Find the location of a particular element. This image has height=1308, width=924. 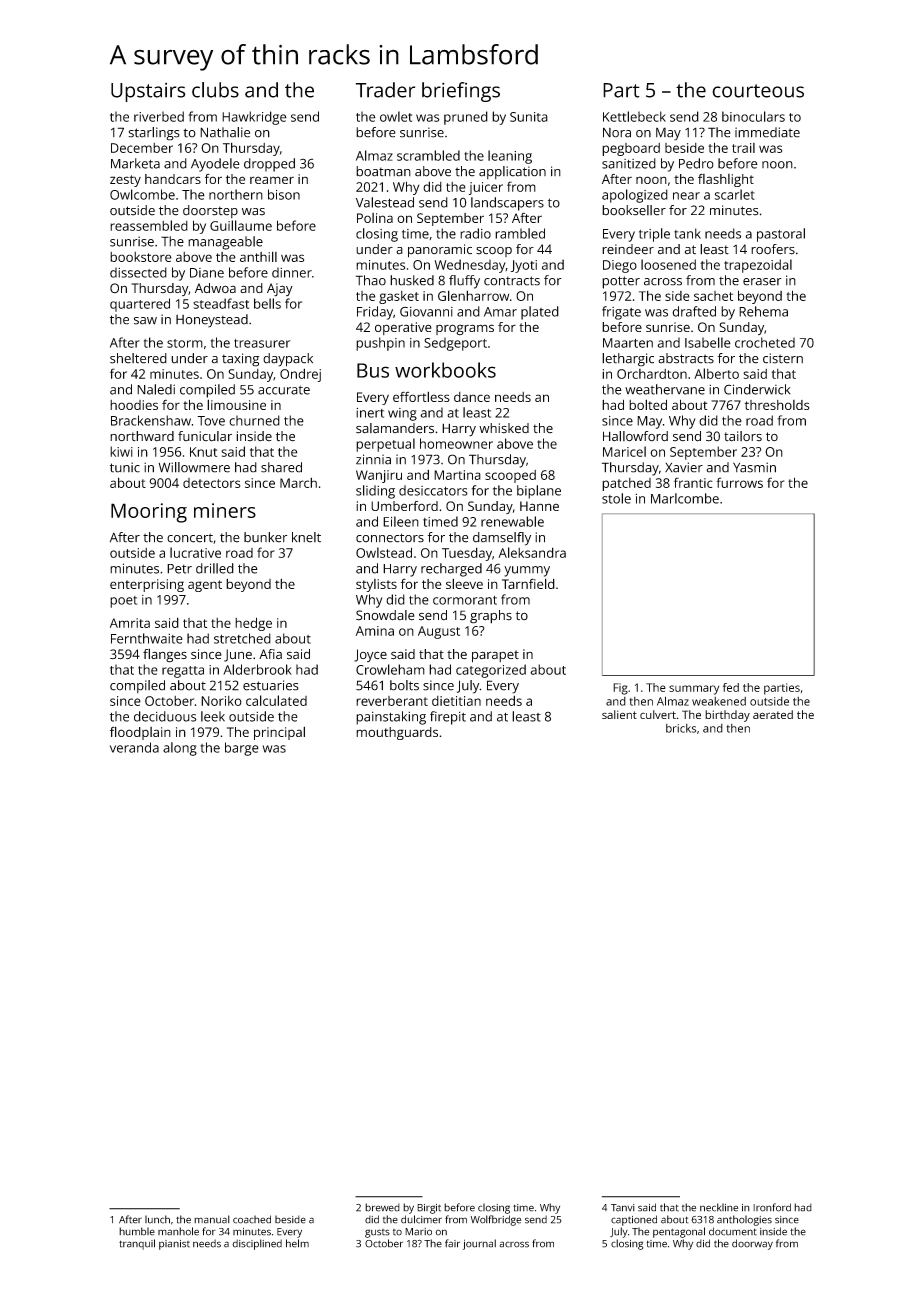

categorized is located at coordinates (491, 671).
